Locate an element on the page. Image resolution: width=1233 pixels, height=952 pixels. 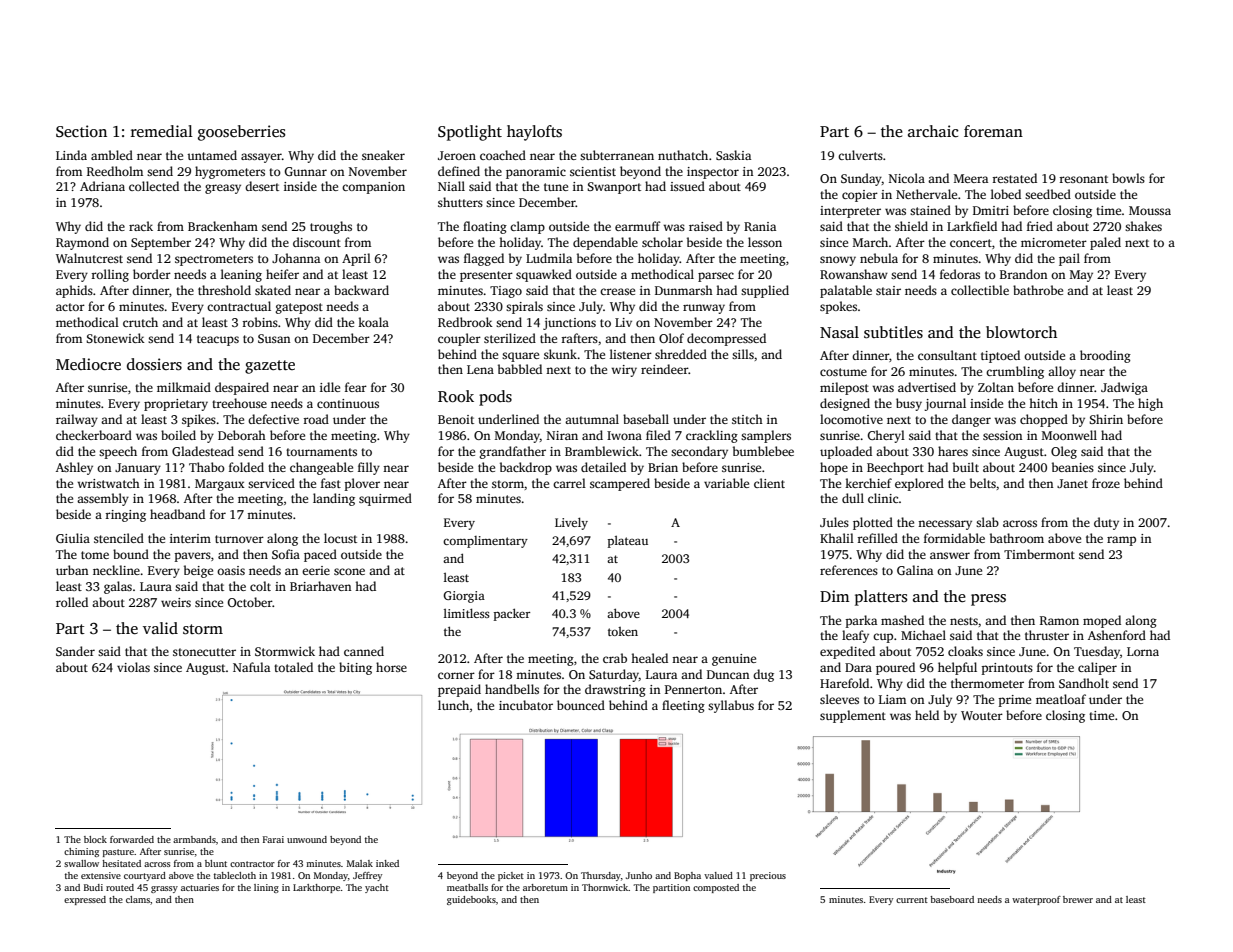
Thornwick is located at coordinates (605, 887).
